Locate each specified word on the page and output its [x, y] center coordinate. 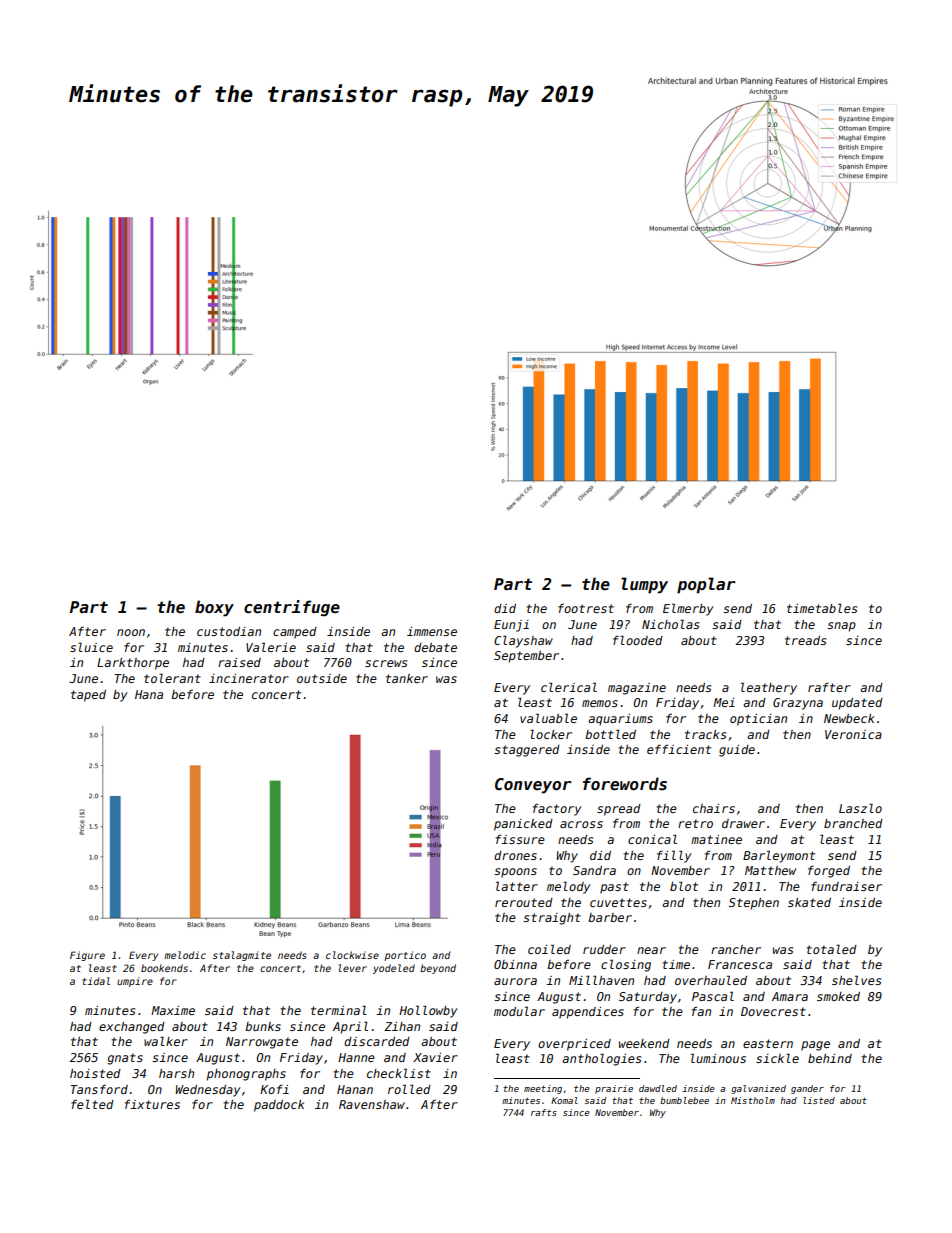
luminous [718, 1058]
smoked [838, 996]
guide [737, 751]
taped [88, 696]
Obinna [515, 964]
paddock [279, 1106]
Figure [87, 956]
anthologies [601, 1059]
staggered [527, 751]
